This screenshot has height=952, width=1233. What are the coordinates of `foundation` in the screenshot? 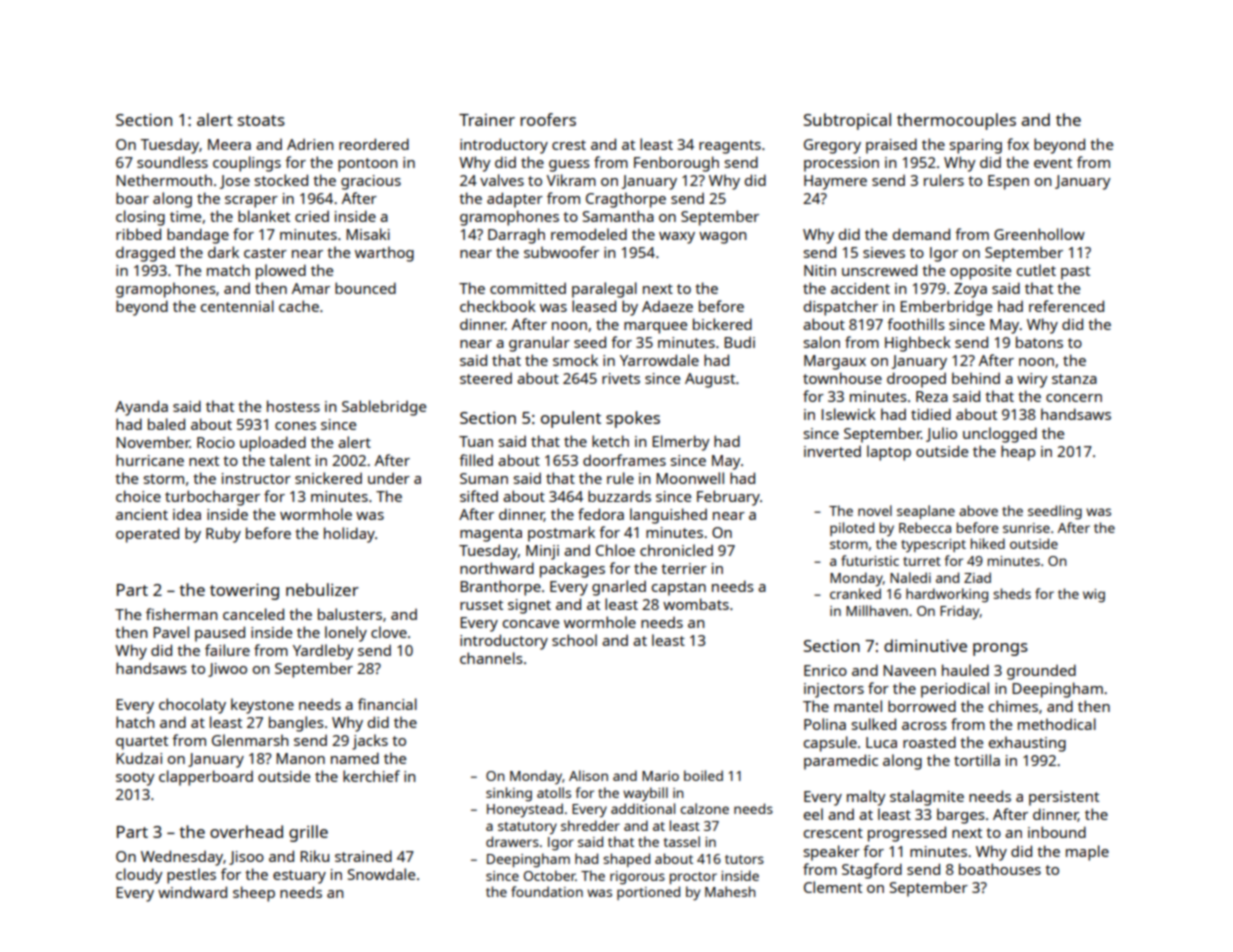 It's located at (547, 891).
